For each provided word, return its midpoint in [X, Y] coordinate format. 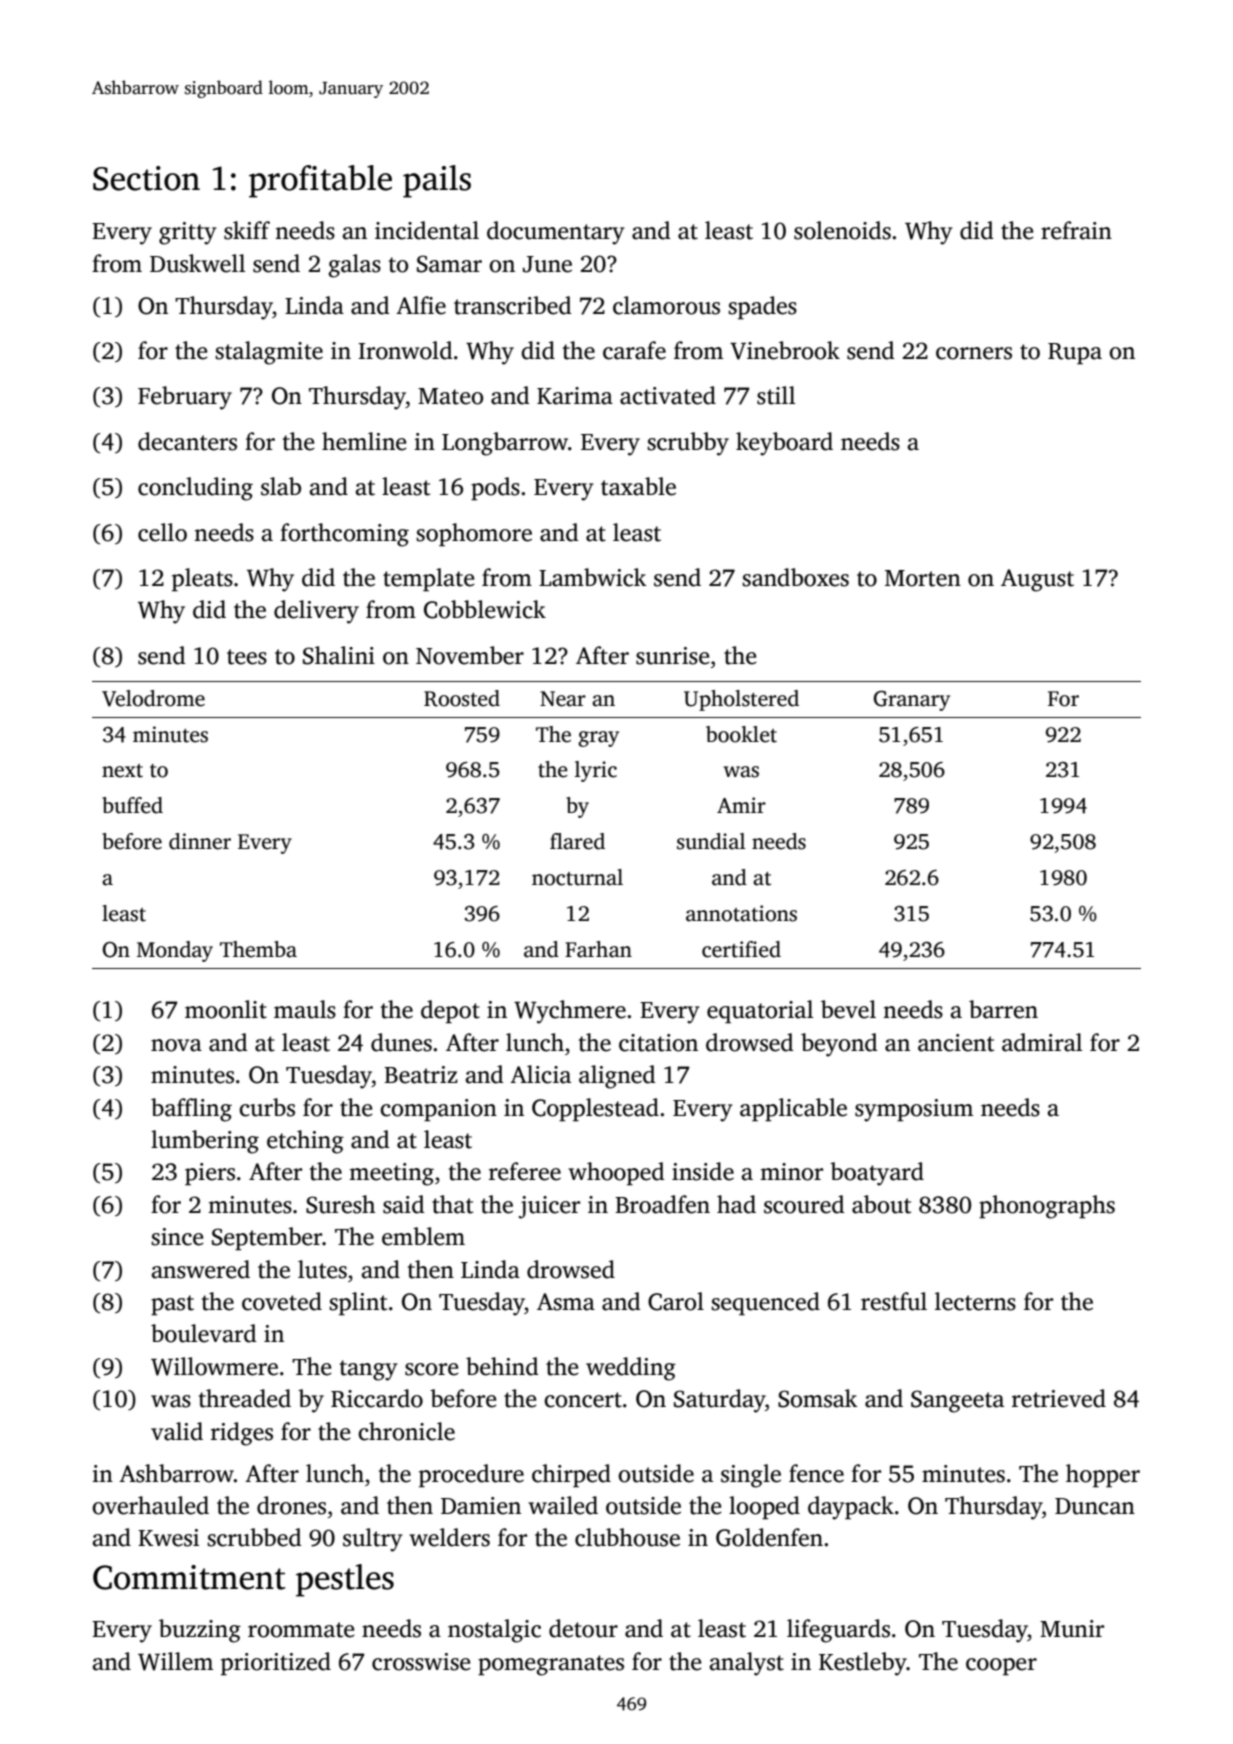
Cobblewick [485, 609]
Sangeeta [957, 1401]
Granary [912, 701]
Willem [175, 1661]
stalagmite [269, 353]
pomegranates [551, 1665]
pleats [202, 580]
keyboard [784, 444]
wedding [631, 1369]
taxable [638, 486]
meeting [391, 1174]
